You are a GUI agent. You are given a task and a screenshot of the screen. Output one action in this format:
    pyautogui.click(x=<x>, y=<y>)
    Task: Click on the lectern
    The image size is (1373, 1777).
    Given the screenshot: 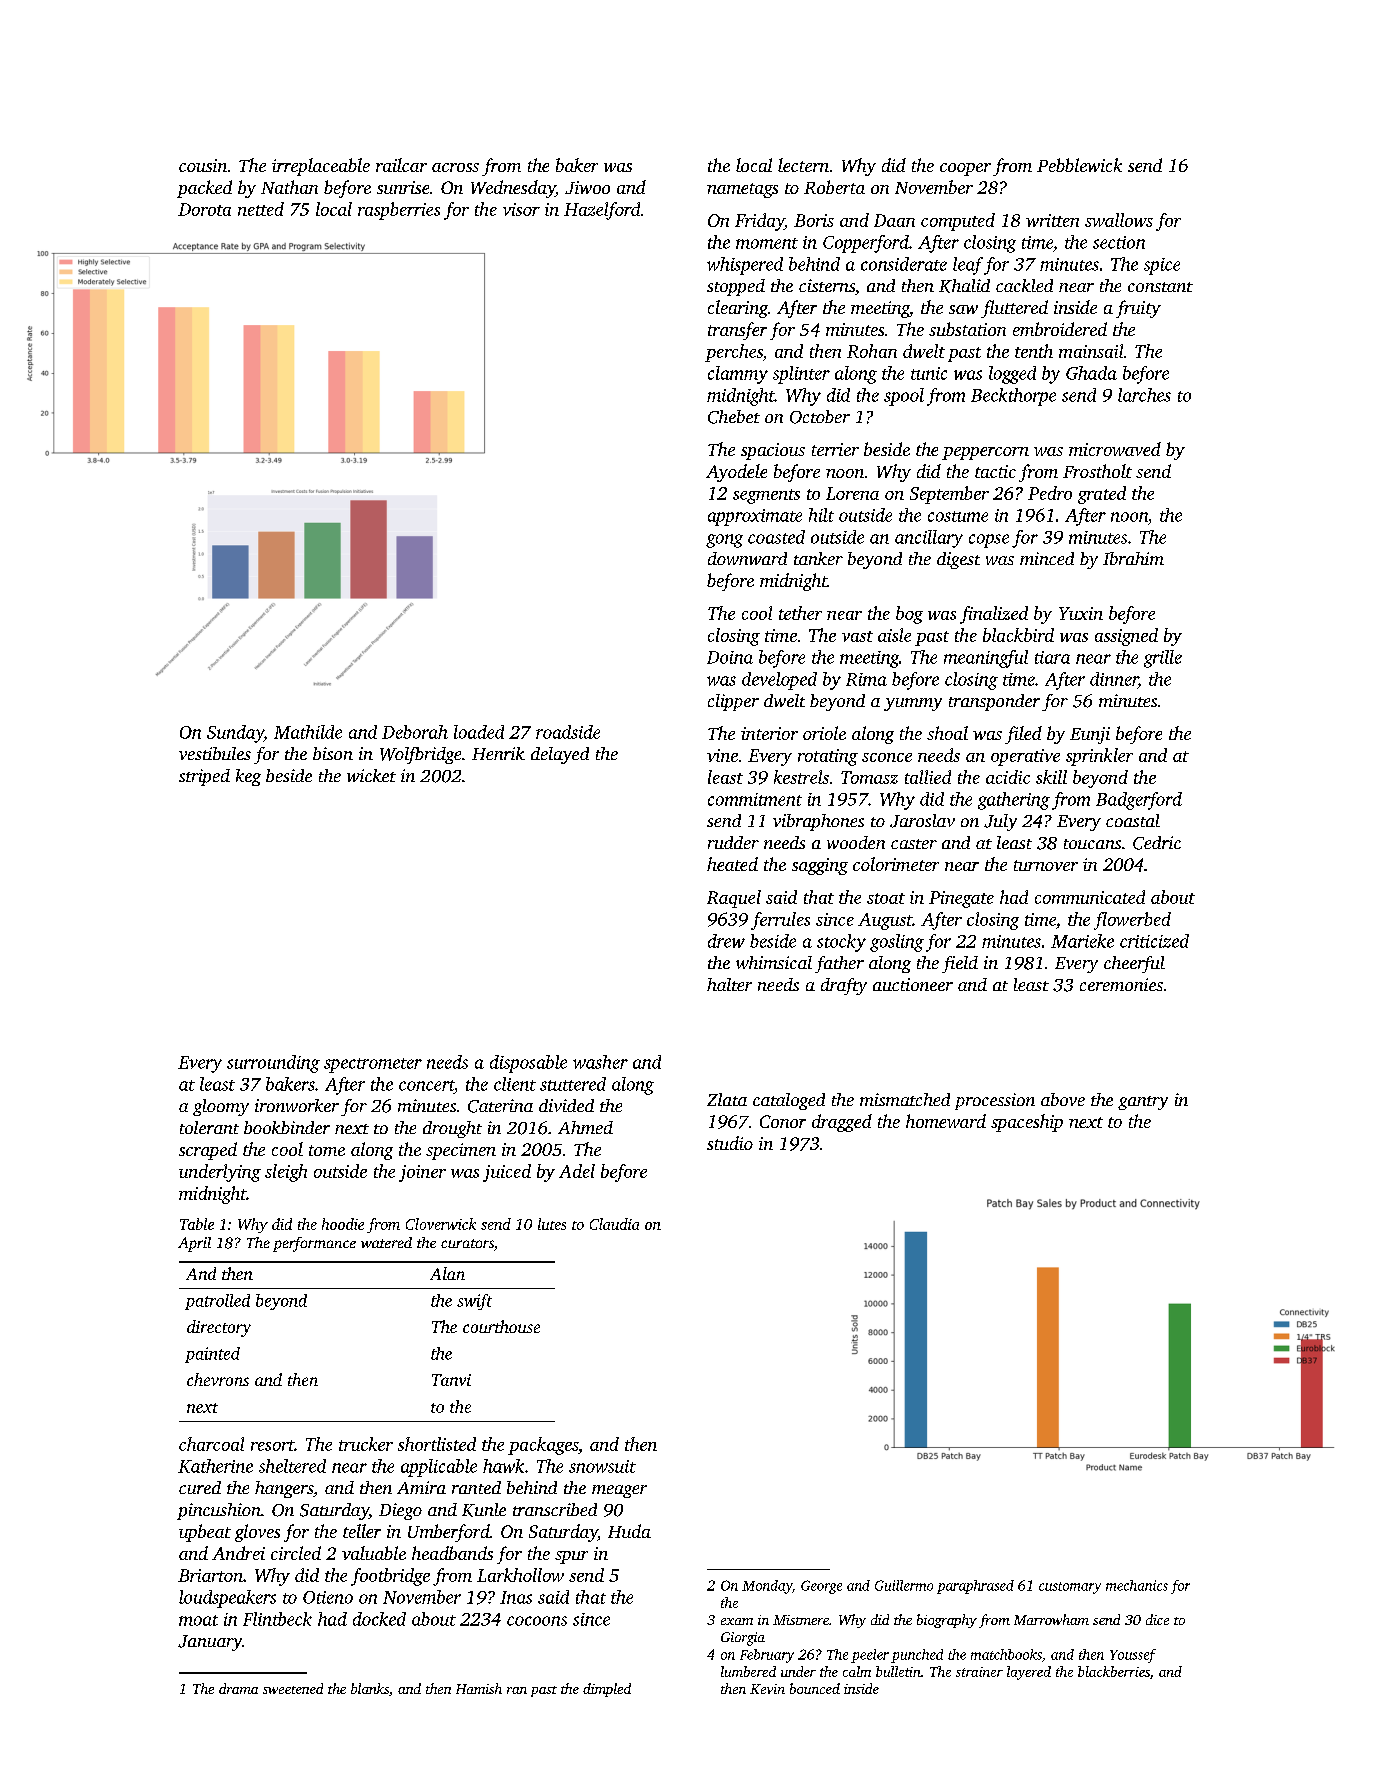 What is the action you would take?
    pyautogui.click(x=803, y=165)
